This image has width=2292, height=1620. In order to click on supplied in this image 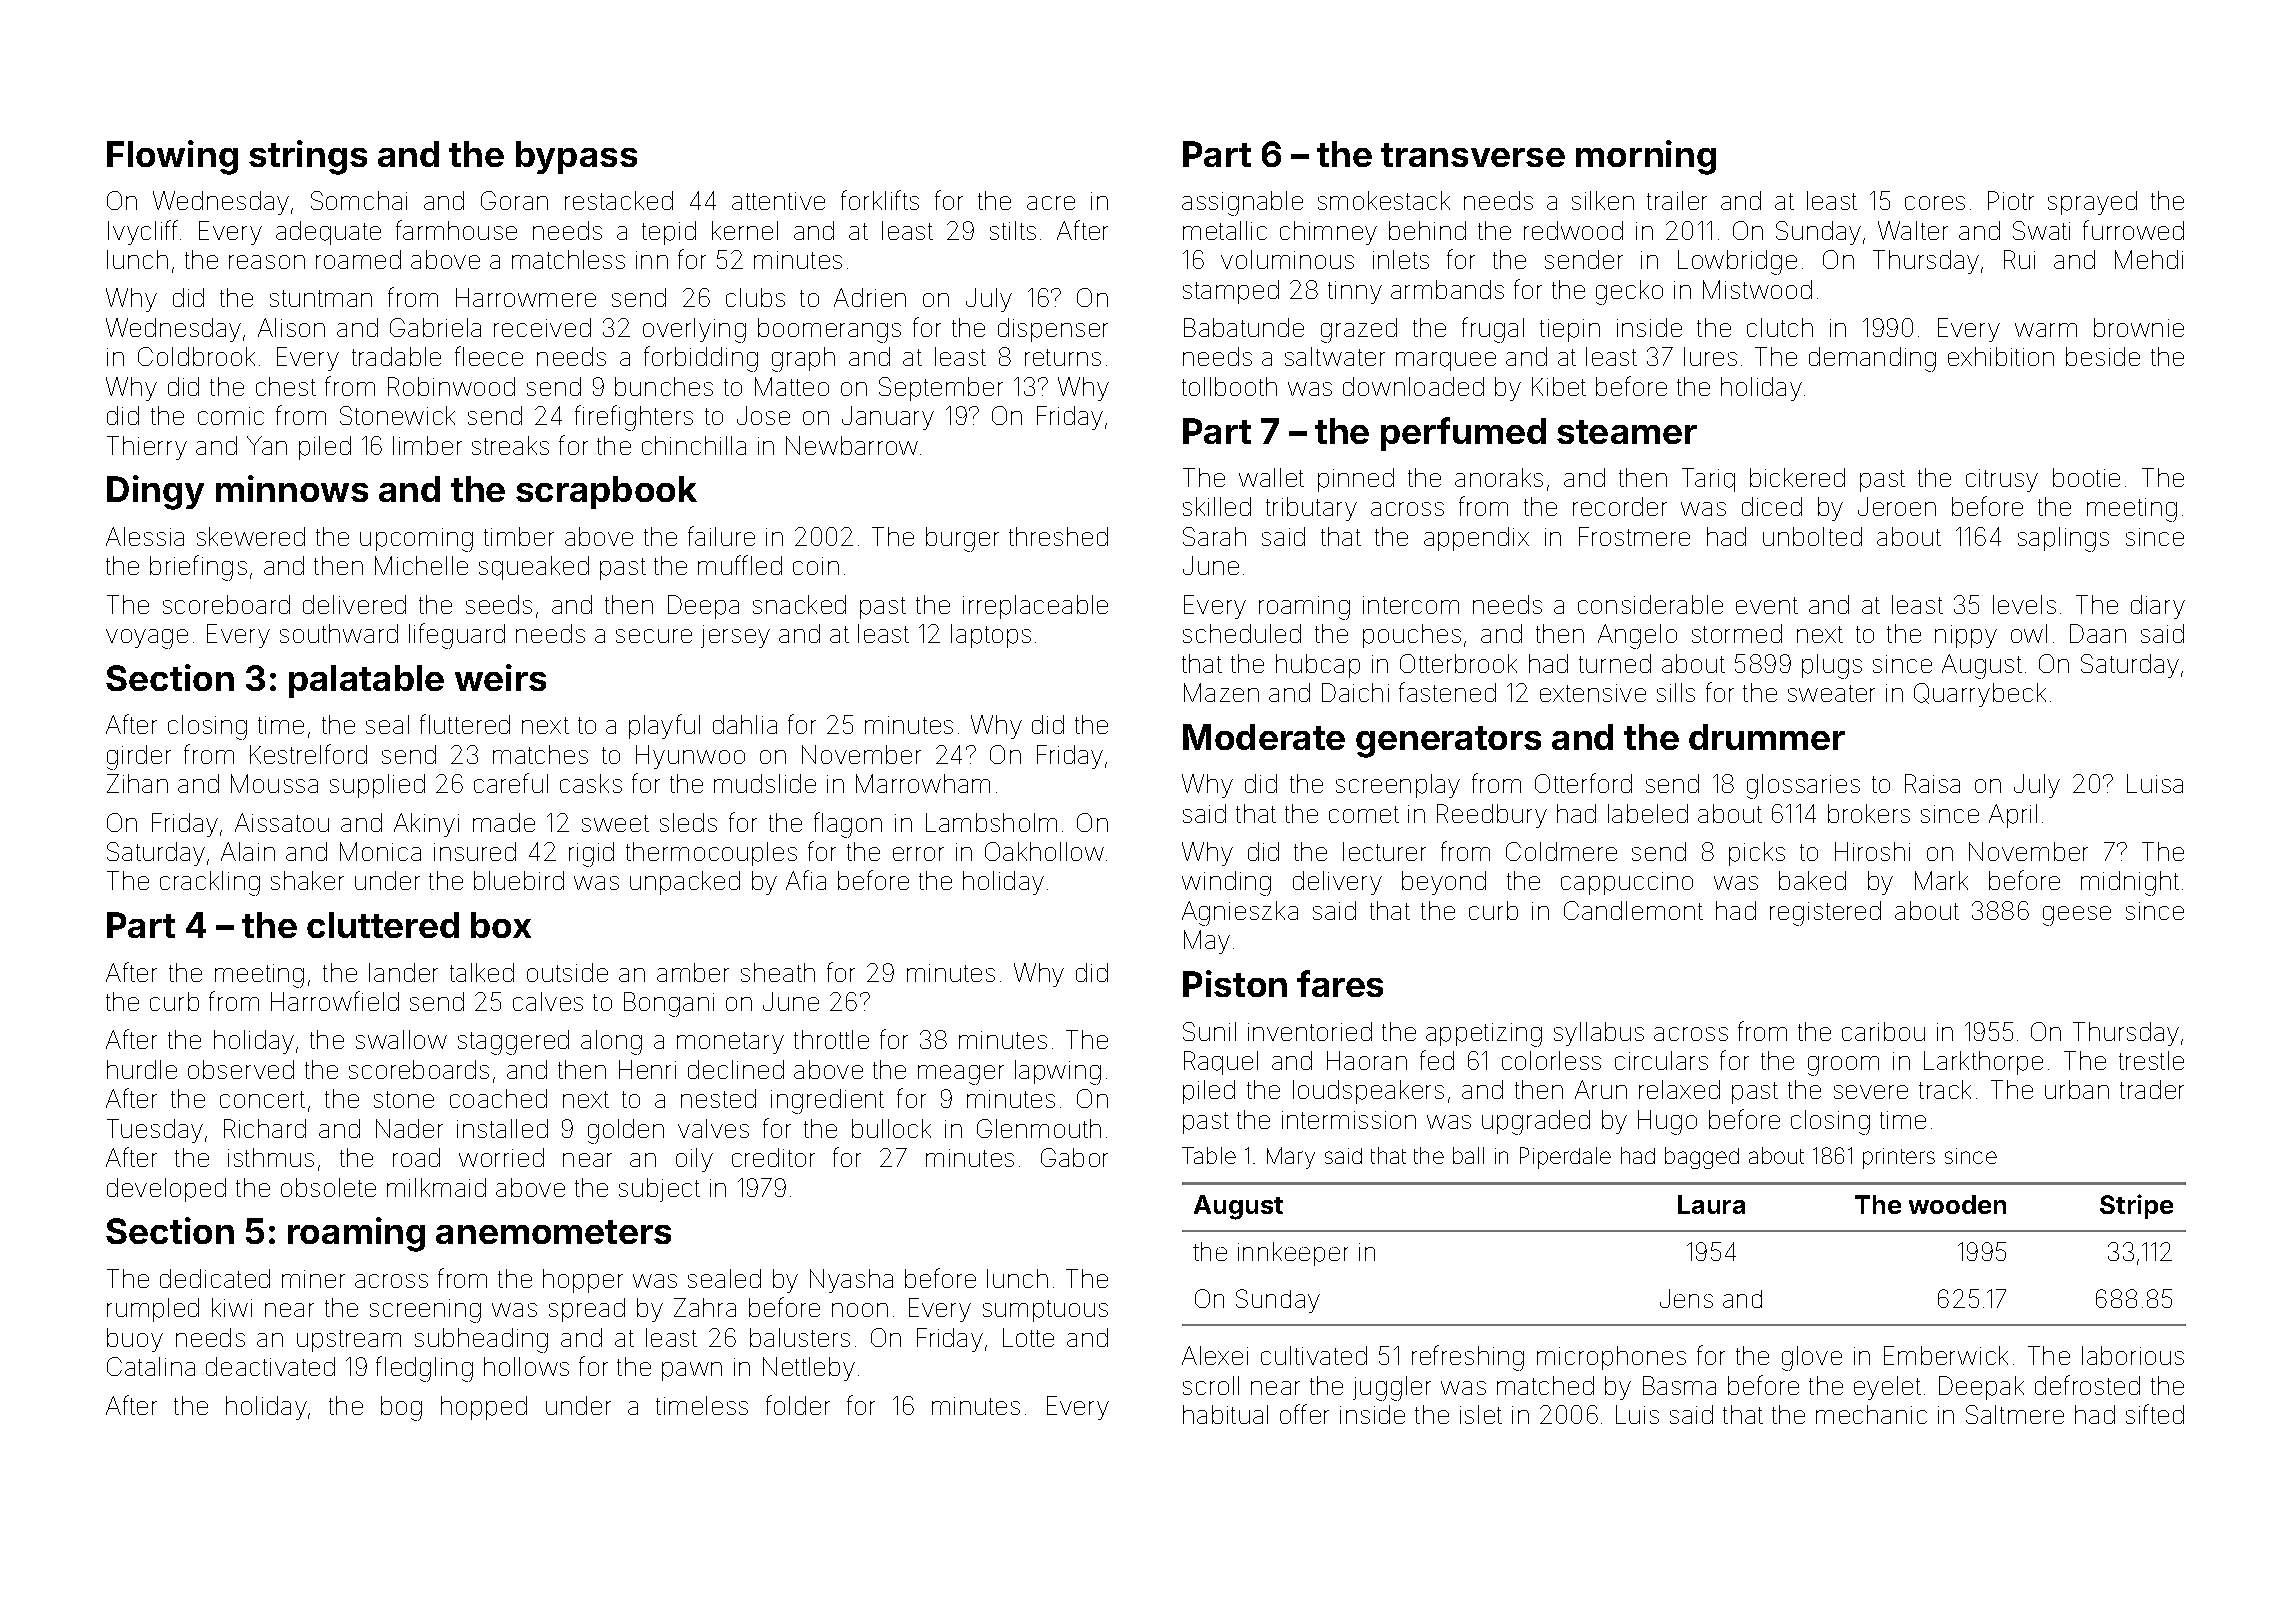, I will do `click(377, 786)`.
